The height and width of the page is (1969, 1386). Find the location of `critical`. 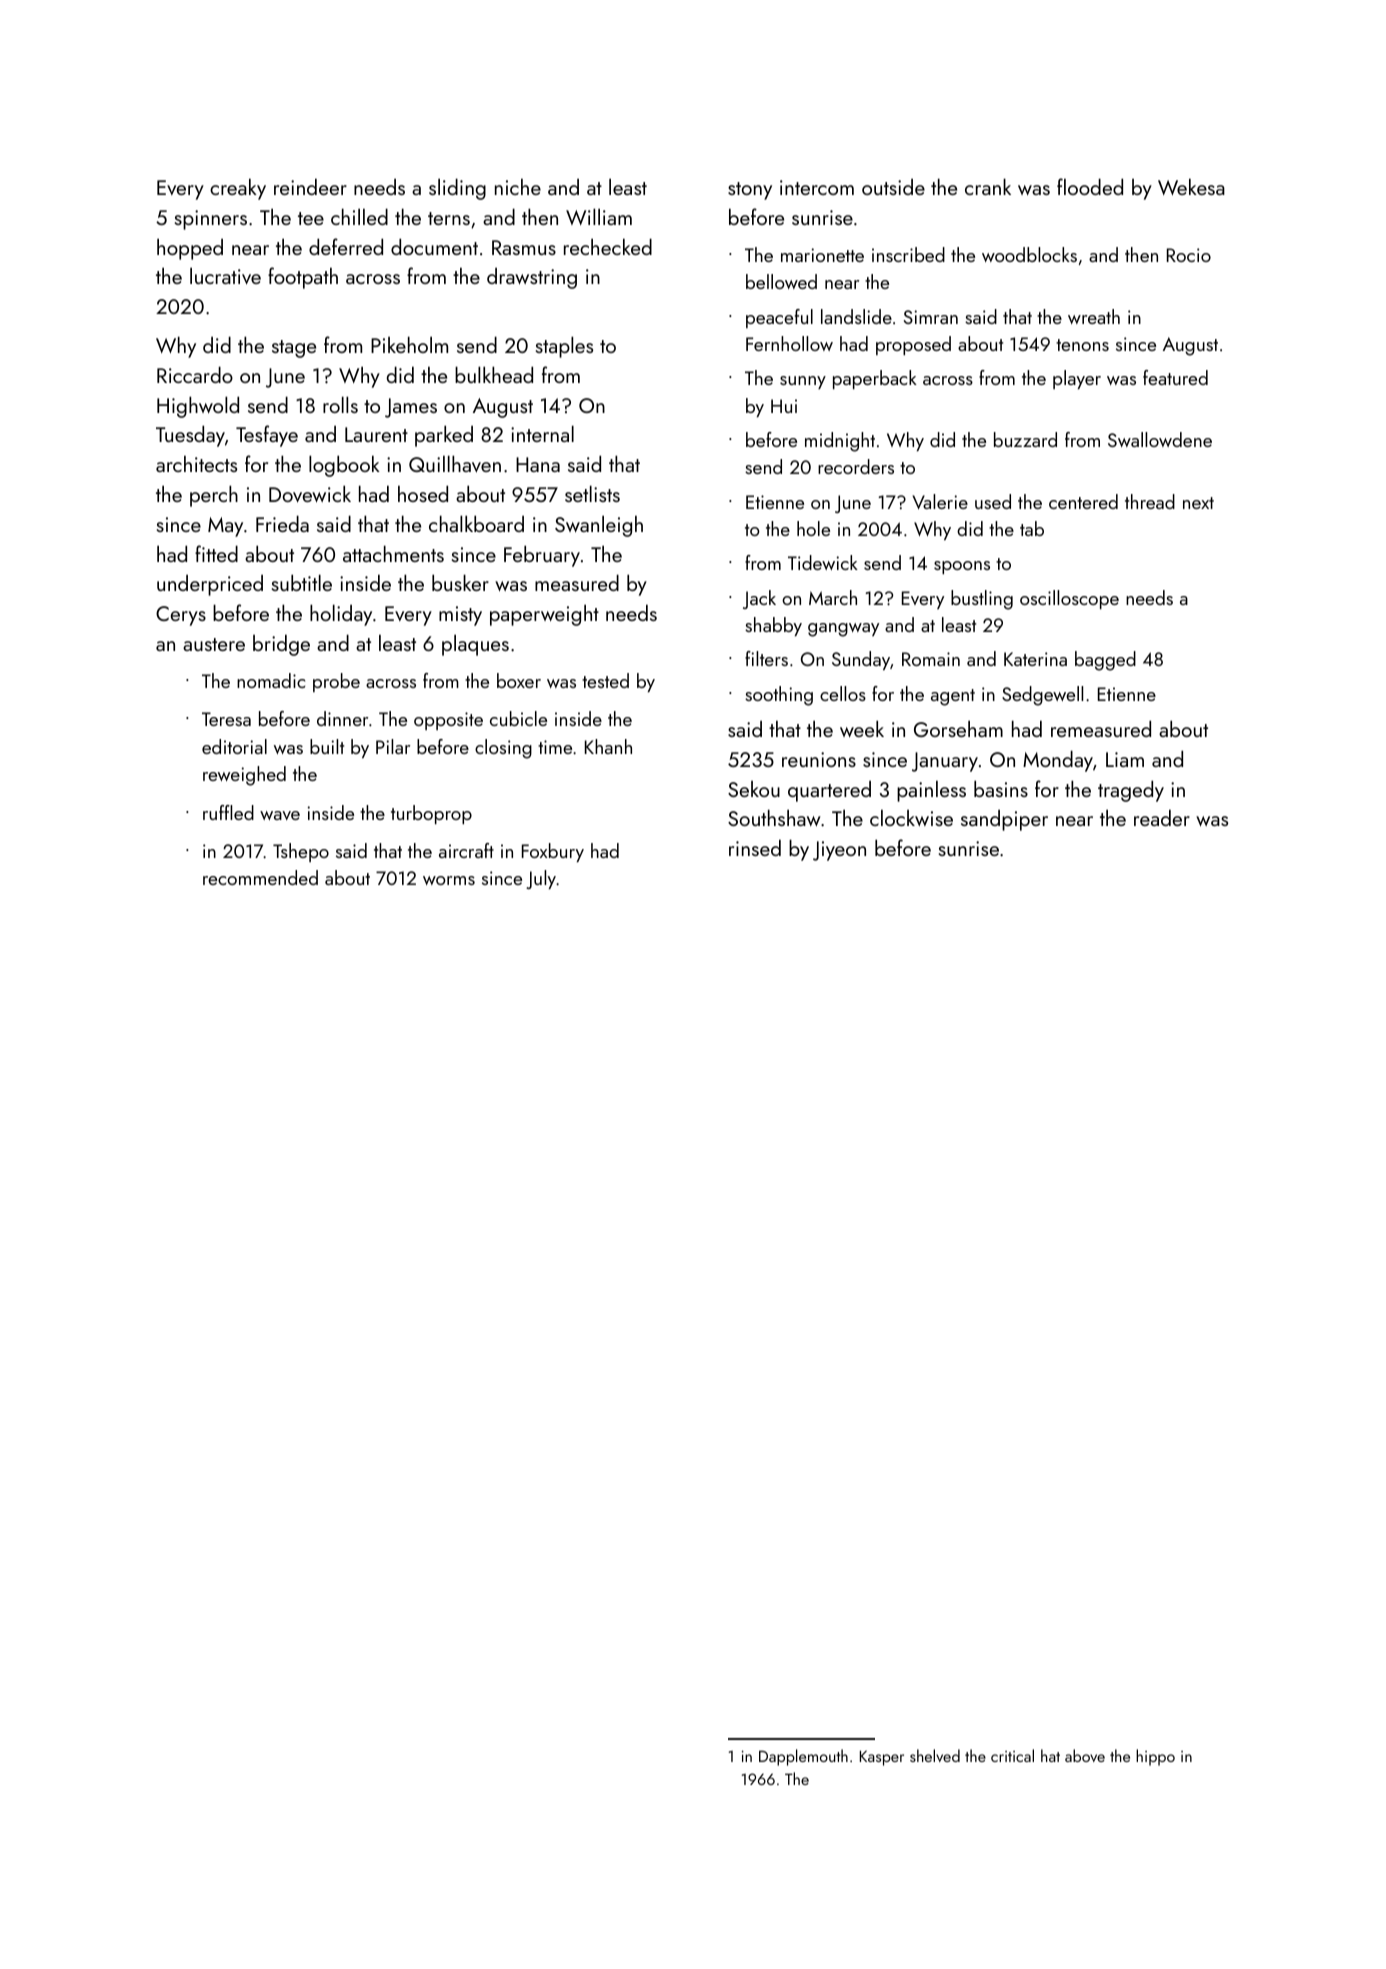

critical is located at coordinates (1012, 1755).
